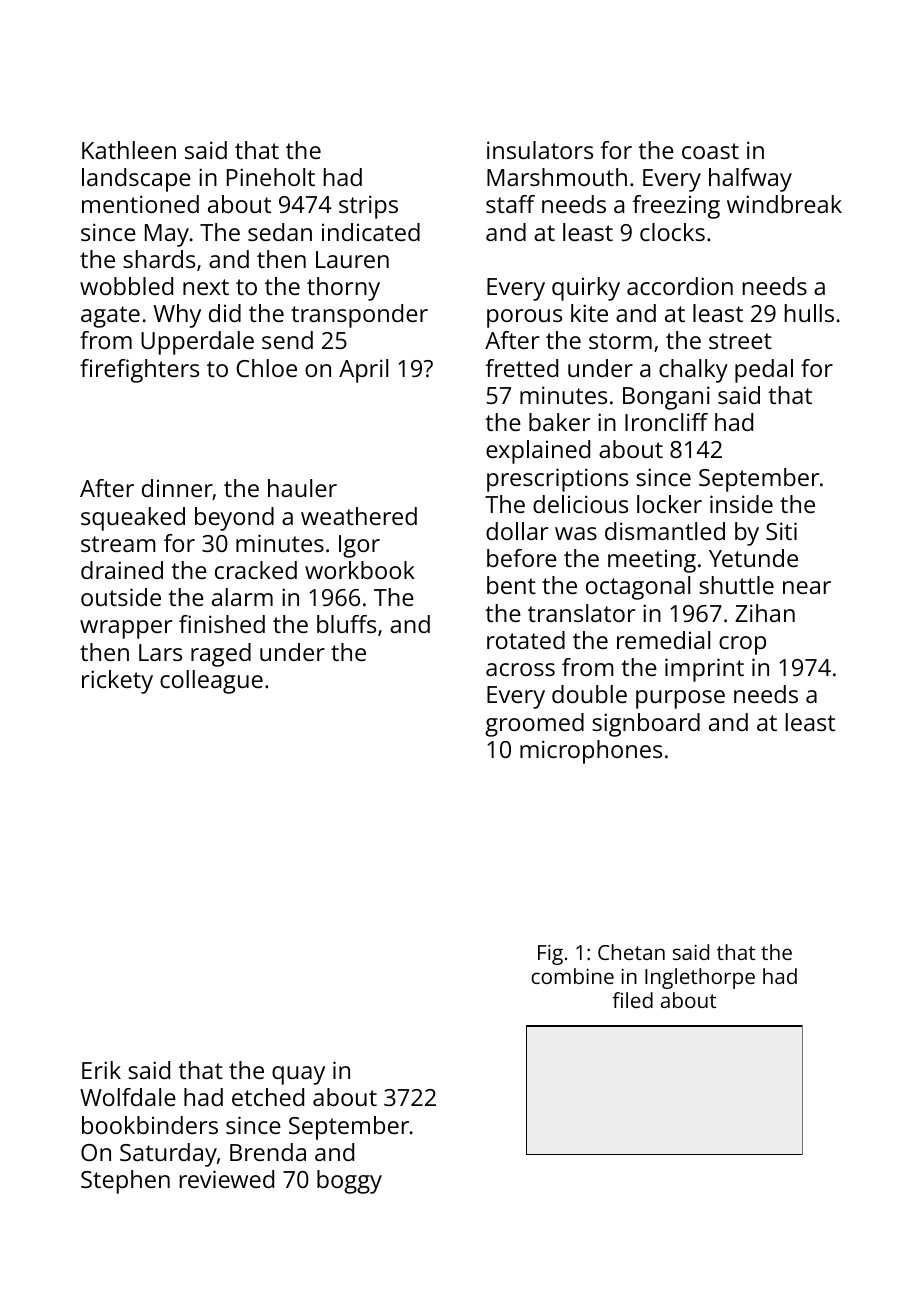 The height and width of the screenshot is (1311, 924). What do you see at coordinates (271, 177) in the screenshot?
I see `Pineholt` at bounding box center [271, 177].
